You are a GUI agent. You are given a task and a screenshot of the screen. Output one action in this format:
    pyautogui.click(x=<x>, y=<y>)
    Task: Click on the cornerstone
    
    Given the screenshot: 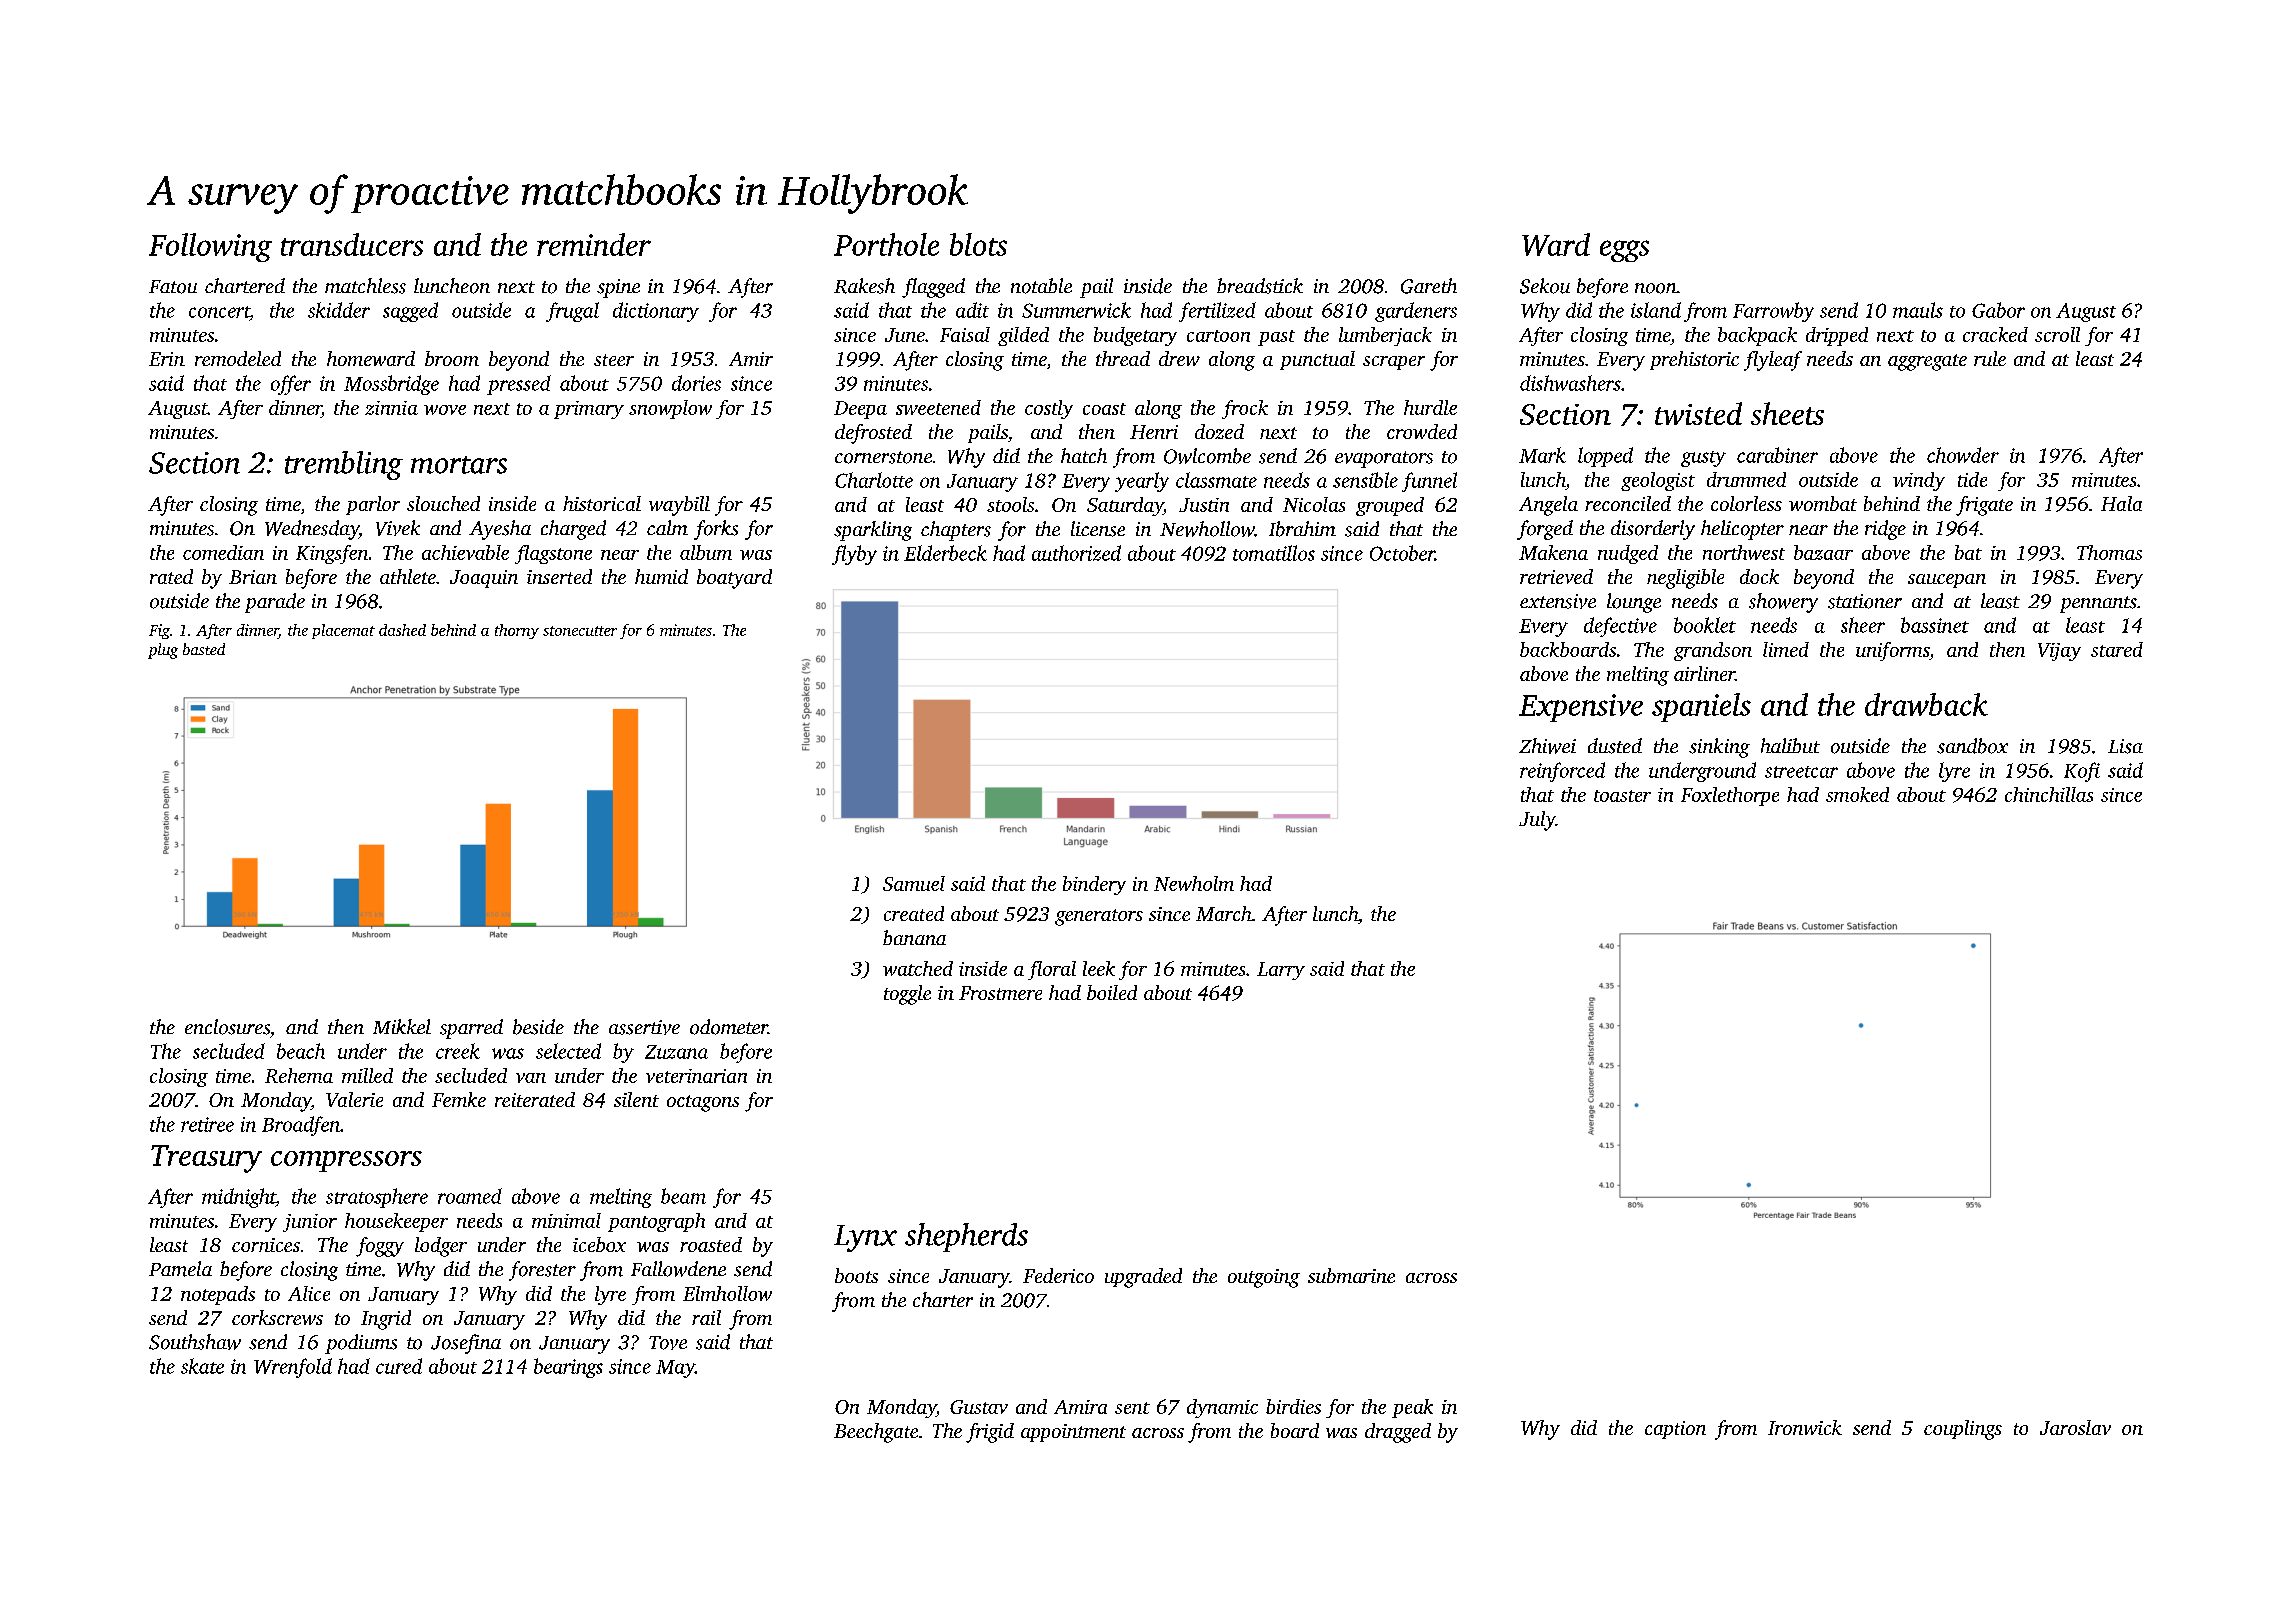 What is the action you would take?
    pyautogui.click(x=883, y=457)
